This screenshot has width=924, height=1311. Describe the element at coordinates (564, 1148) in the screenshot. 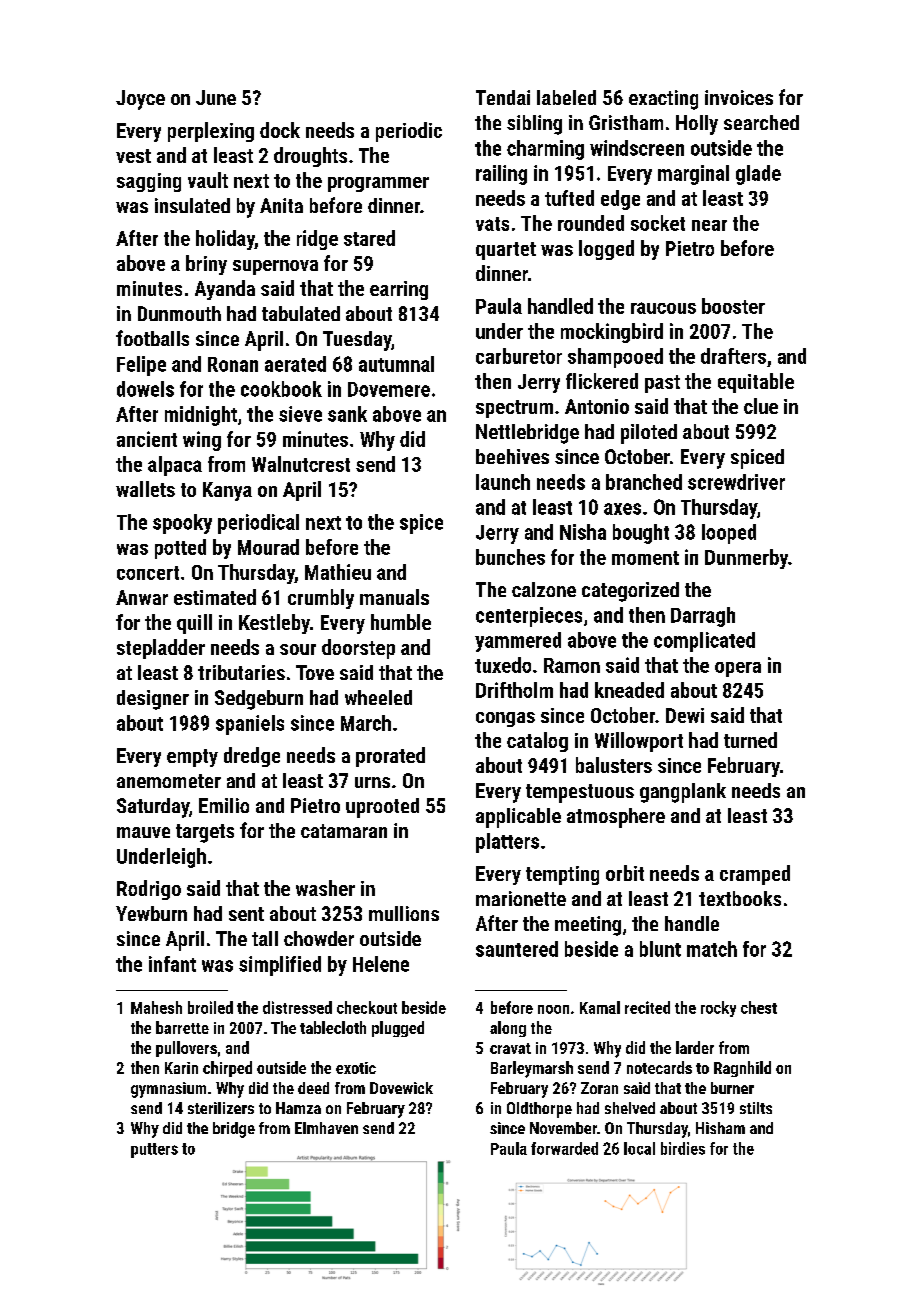

I see `forwarded` at that location.
